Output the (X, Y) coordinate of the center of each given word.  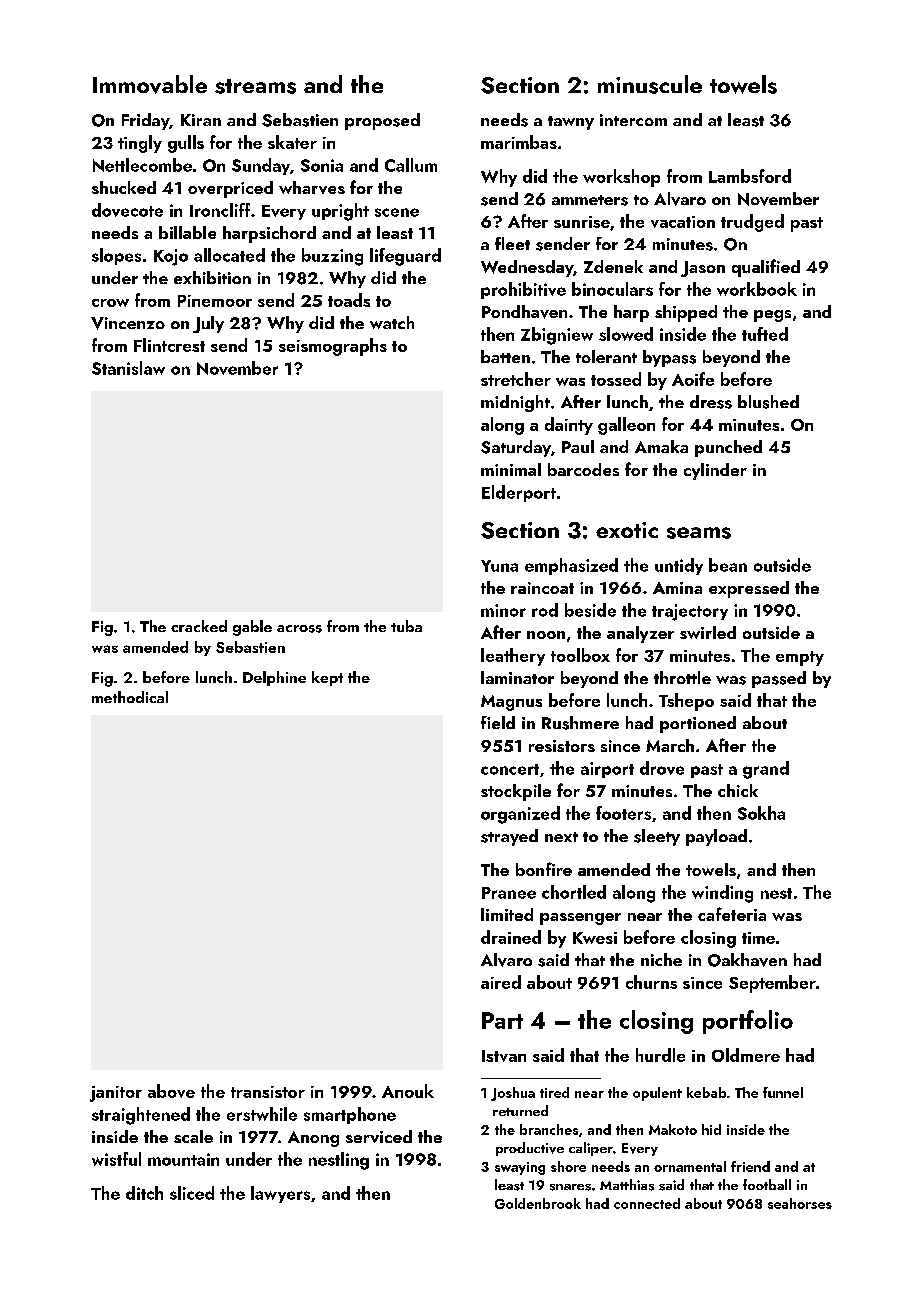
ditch (144, 1193)
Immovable (150, 84)
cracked (199, 626)
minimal (511, 469)
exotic (627, 530)
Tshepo (686, 702)
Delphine (274, 678)
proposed (382, 121)
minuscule (650, 84)
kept (327, 678)
